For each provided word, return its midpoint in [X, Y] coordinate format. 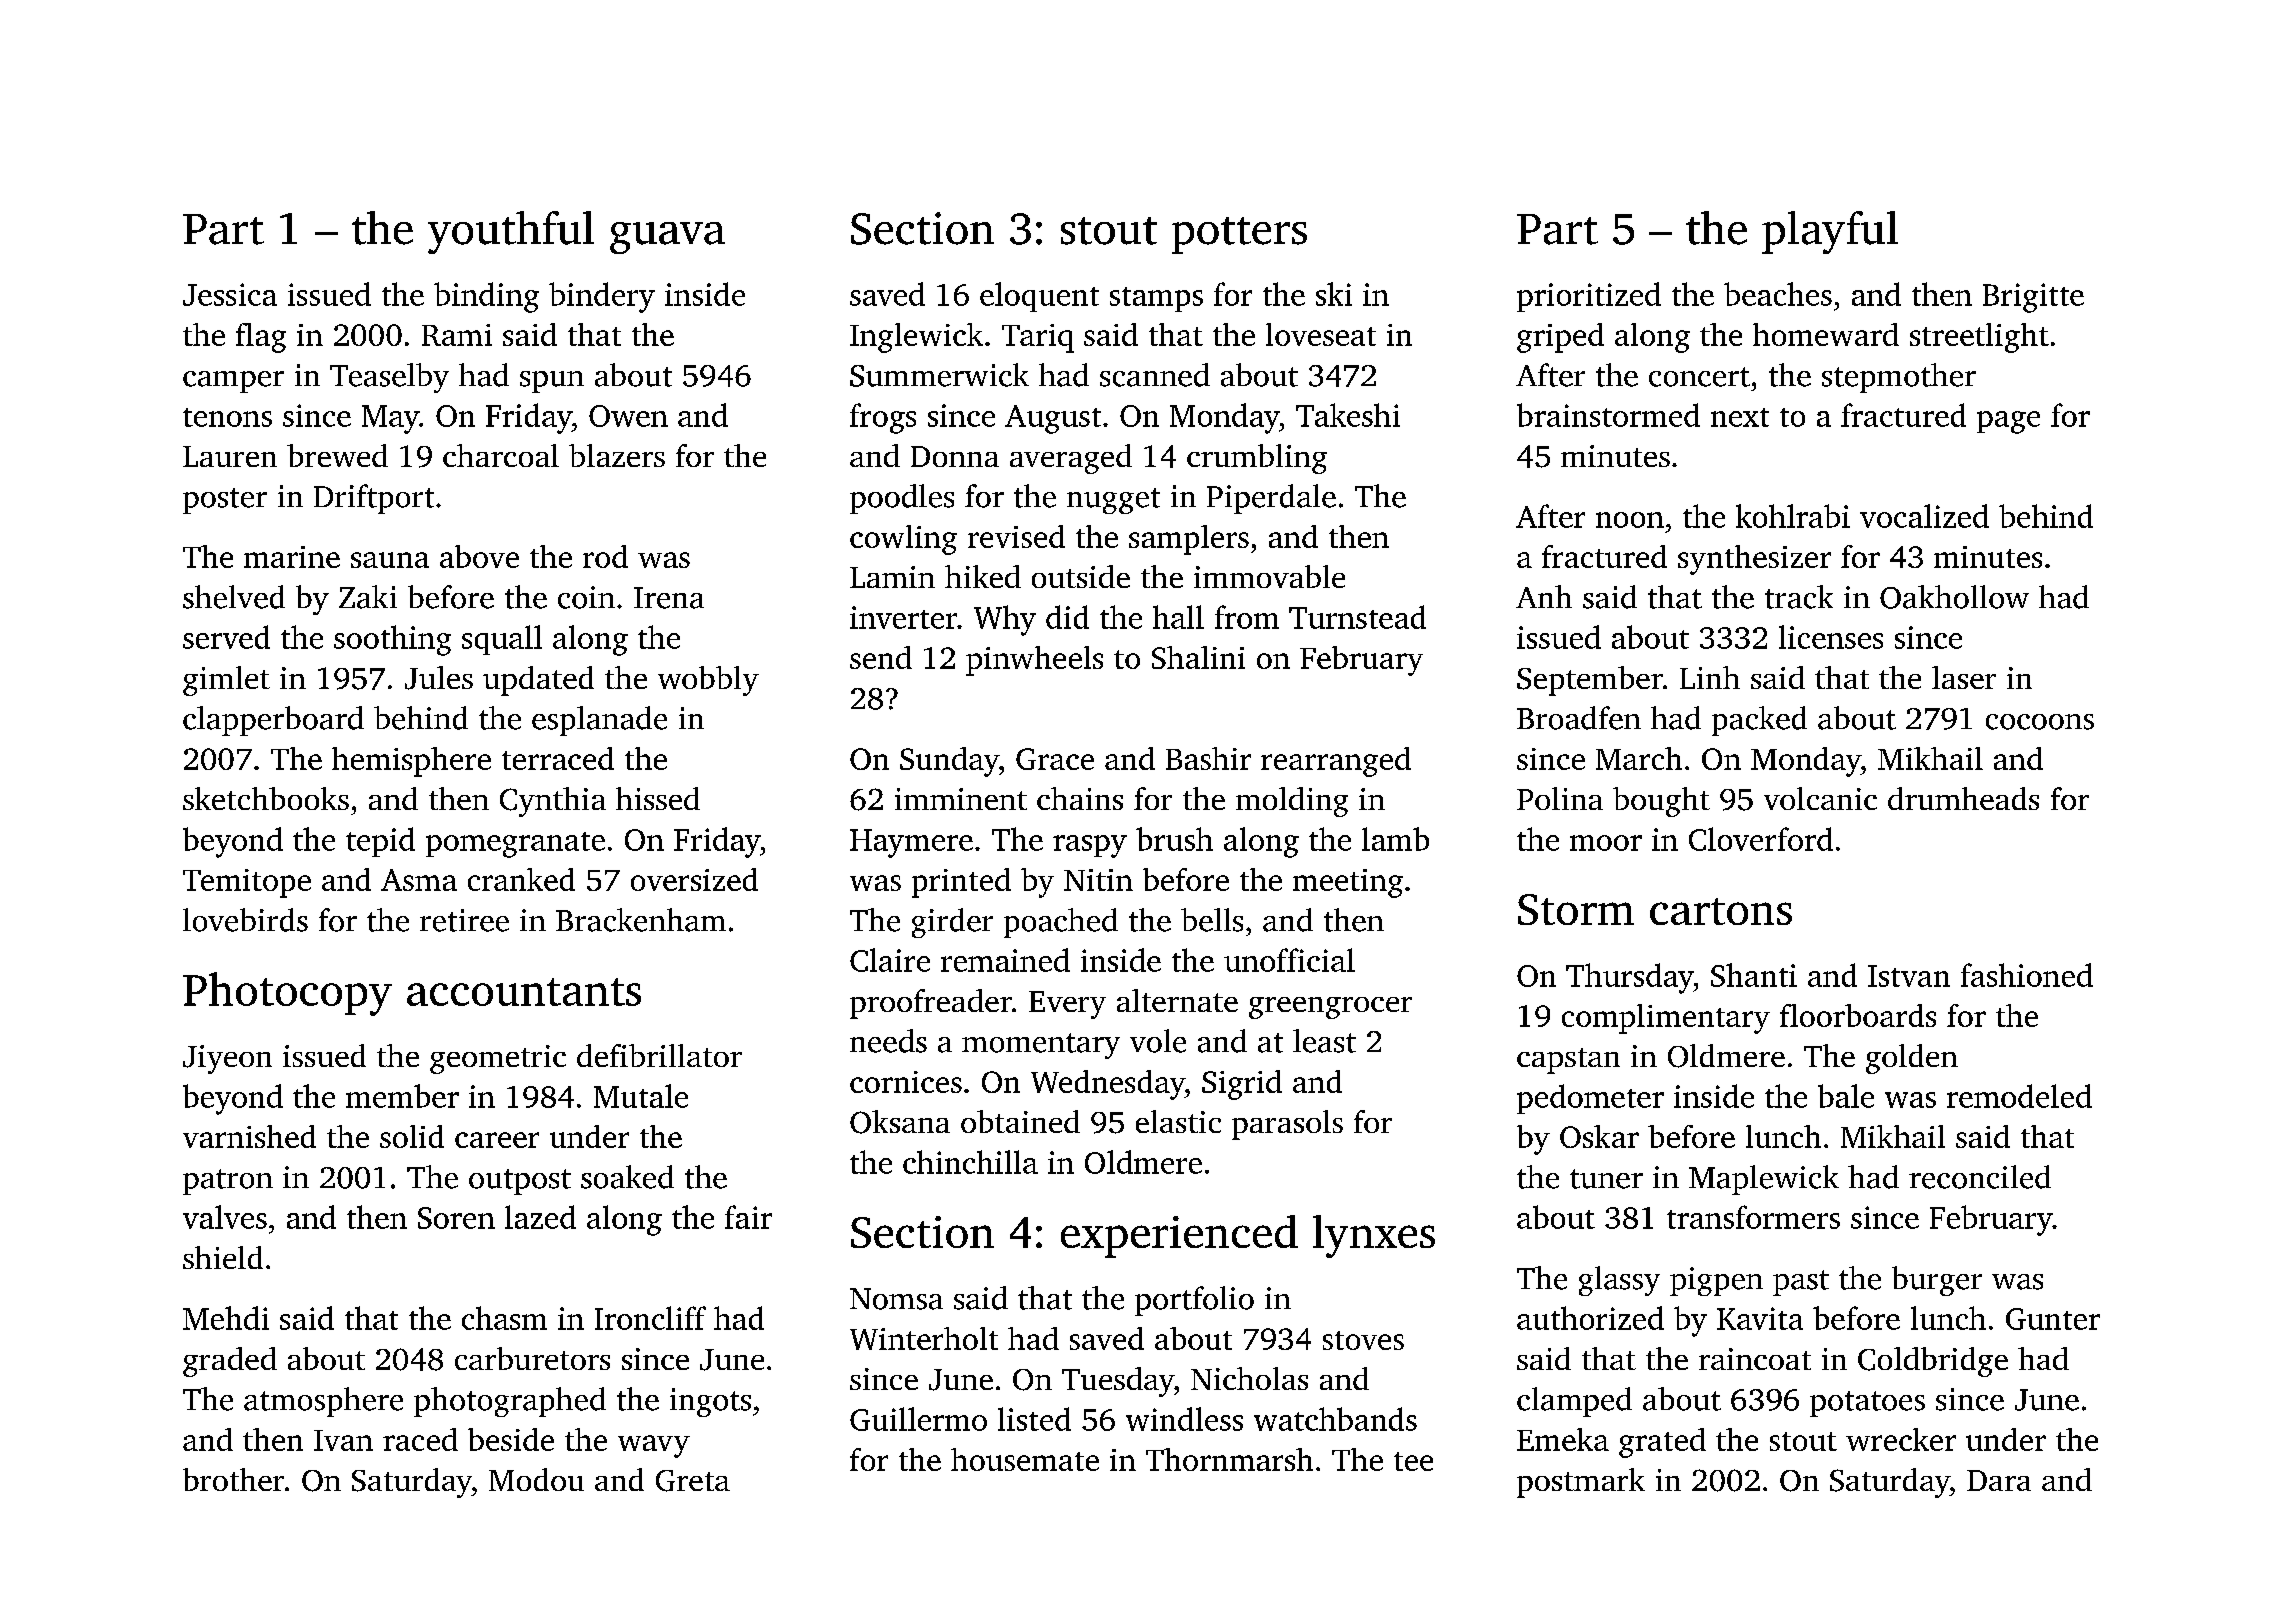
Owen [628, 416]
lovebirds [245, 920]
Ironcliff [650, 1318]
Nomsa [896, 1299]
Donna [955, 456]
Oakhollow [1954, 597]
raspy [1090, 846]
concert [1699, 377]
